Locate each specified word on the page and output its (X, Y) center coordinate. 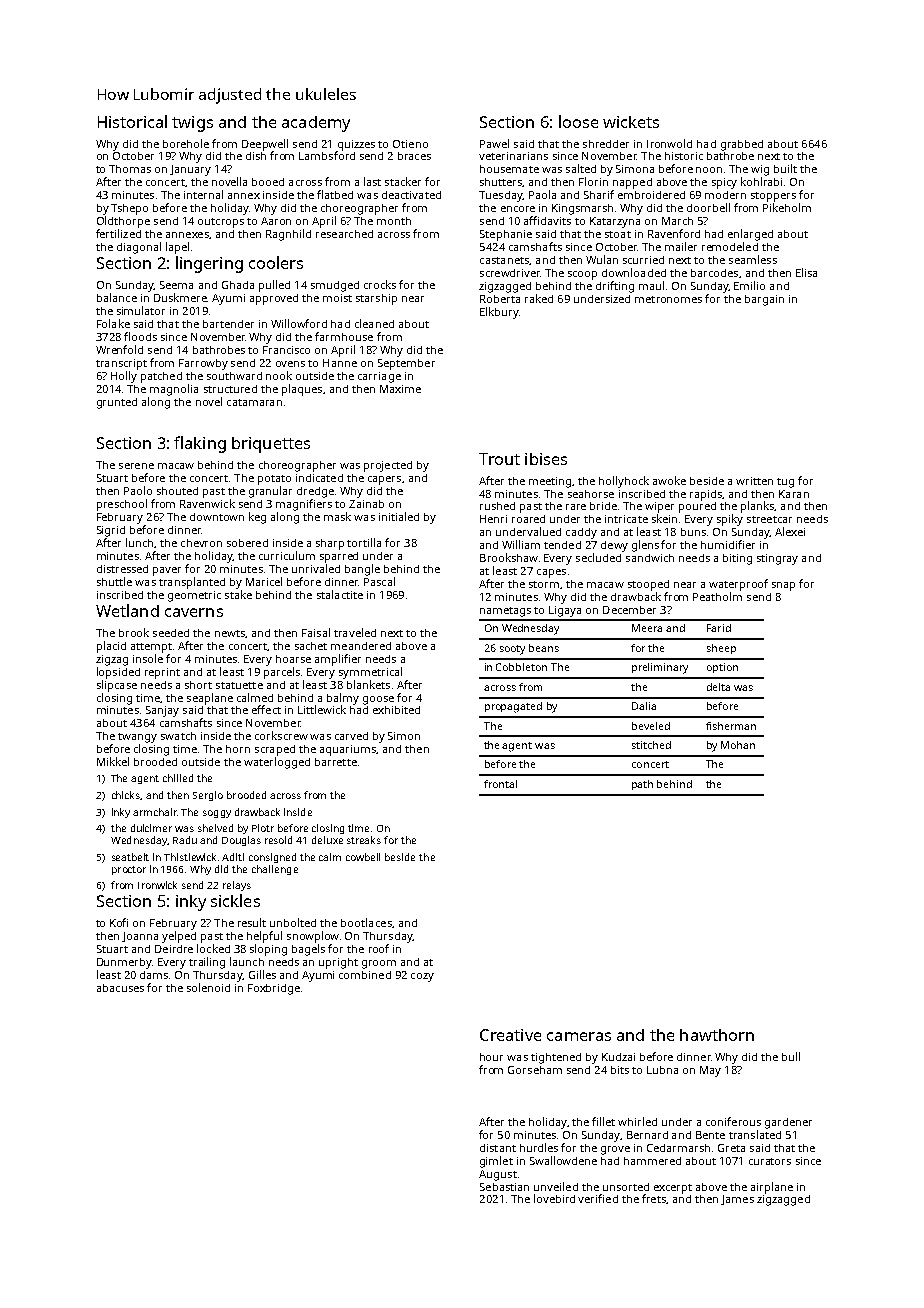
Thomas (130, 169)
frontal (500, 784)
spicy (724, 183)
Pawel (494, 143)
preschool (122, 505)
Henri (493, 519)
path (642, 785)
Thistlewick (190, 857)
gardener (788, 1123)
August (498, 1175)
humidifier (728, 544)
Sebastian (504, 1187)
